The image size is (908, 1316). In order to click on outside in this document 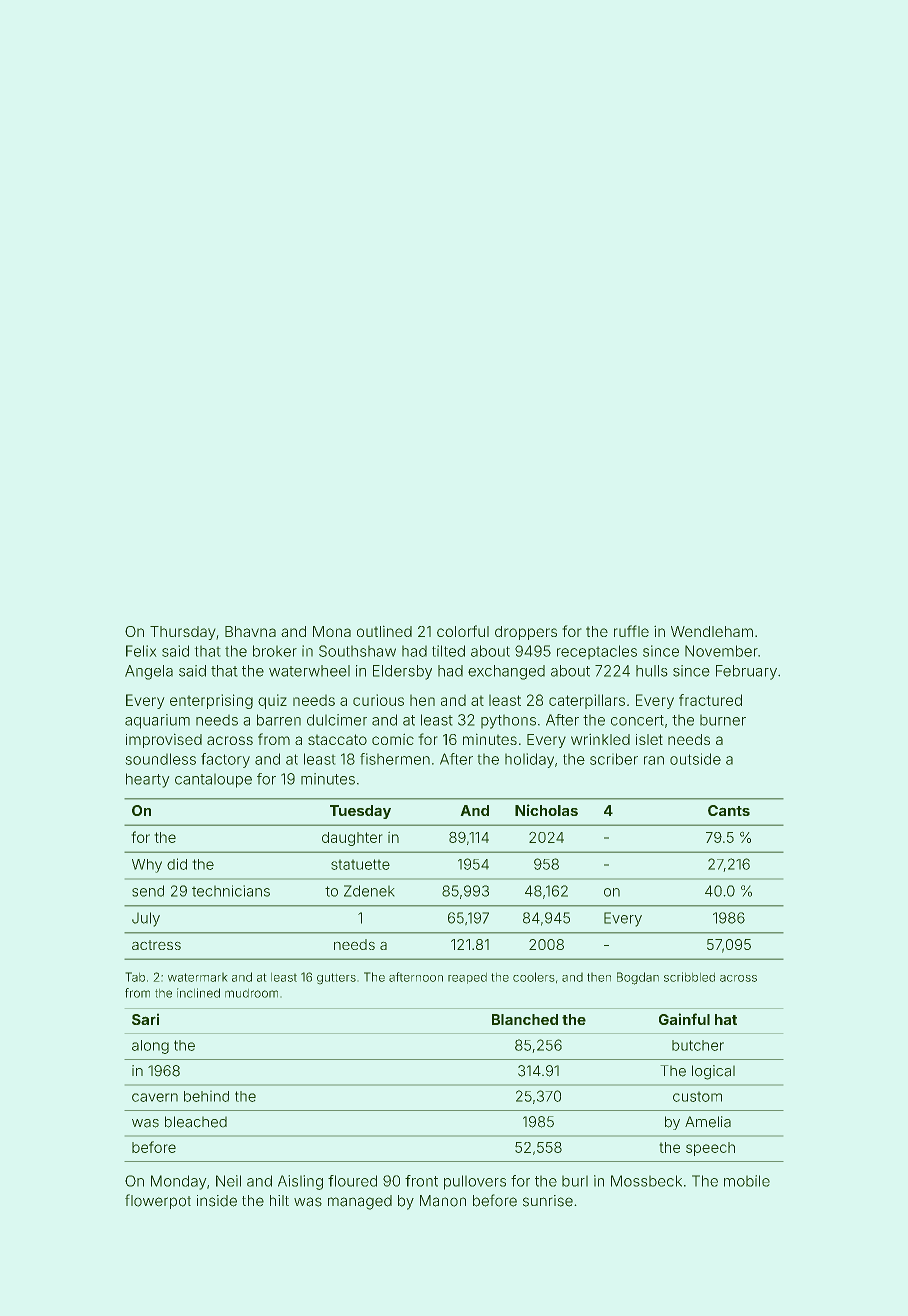, I will do `click(695, 759)`.
